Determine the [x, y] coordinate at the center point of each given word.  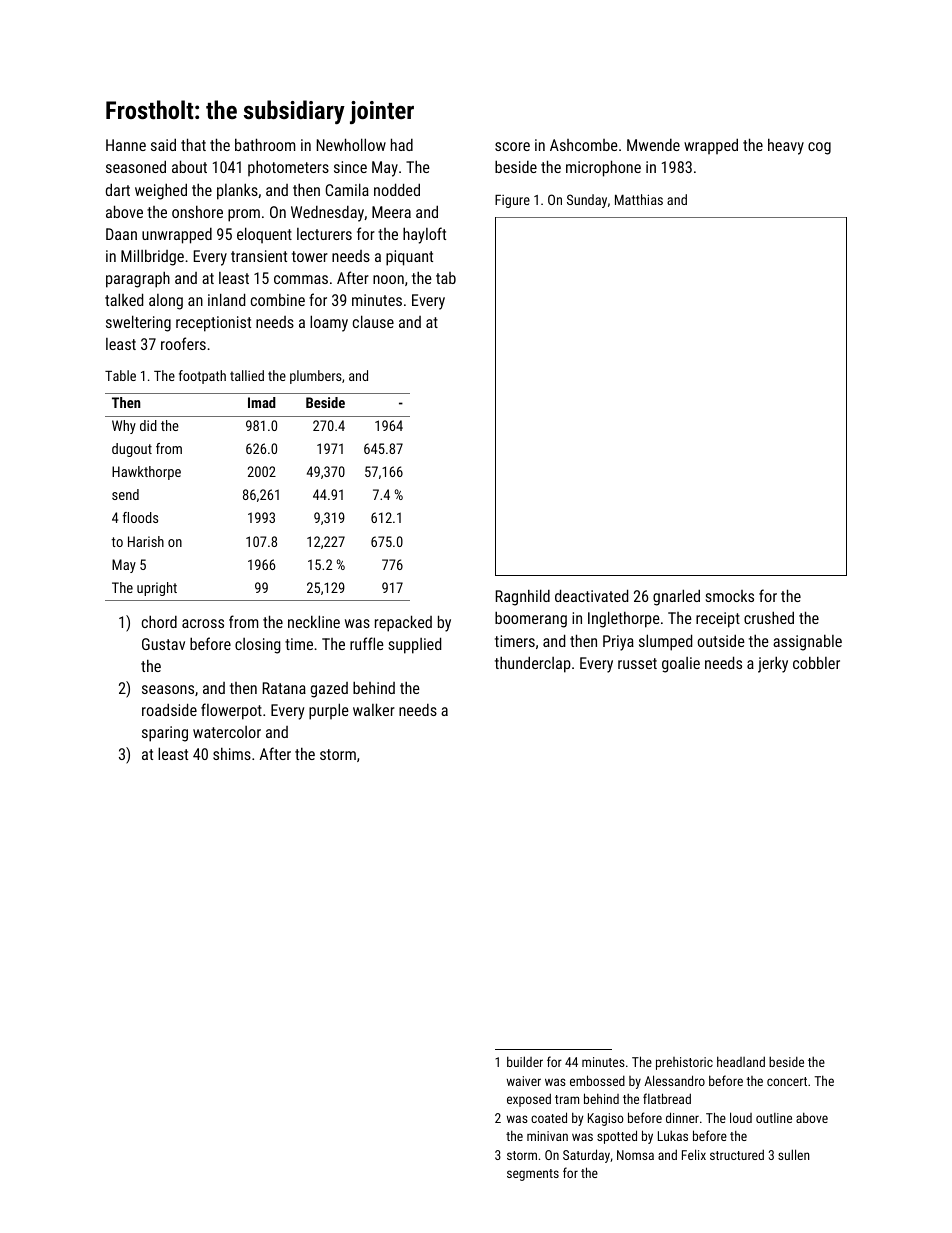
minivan [547, 1136]
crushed [769, 617]
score [512, 146]
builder [525, 1061]
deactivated [591, 595]
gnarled [676, 597]
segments [533, 1175]
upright [157, 589]
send [125, 494]
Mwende [653, 145]
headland [741, 1061]
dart [118, 189]
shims [232, 753]
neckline [314, 621]
